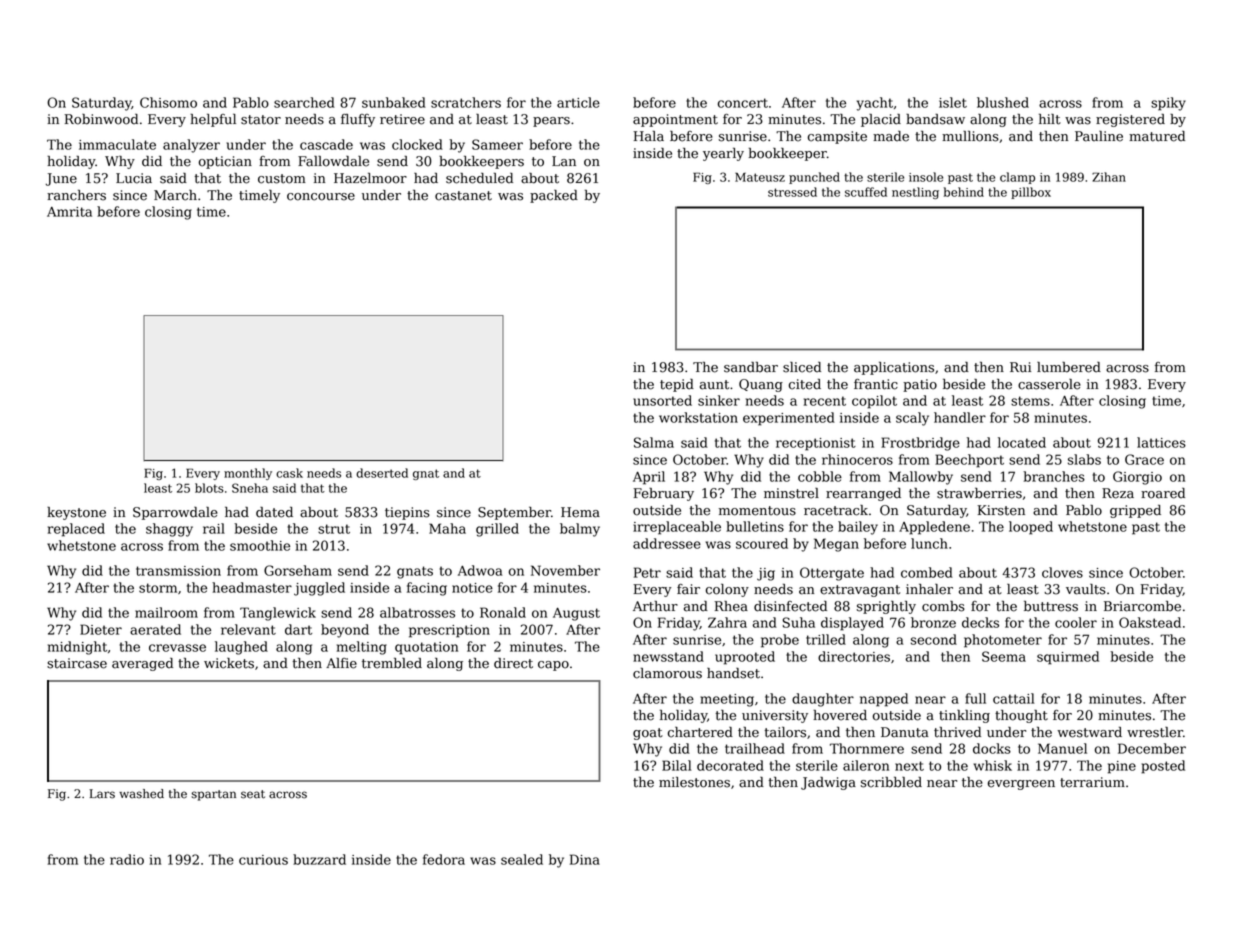 The width and height of the screenshot is (1233, 952). What do you see at coordinates (1135, 511) in the screenshot?
I see `gripped` at bounding box center [1135, 511].
